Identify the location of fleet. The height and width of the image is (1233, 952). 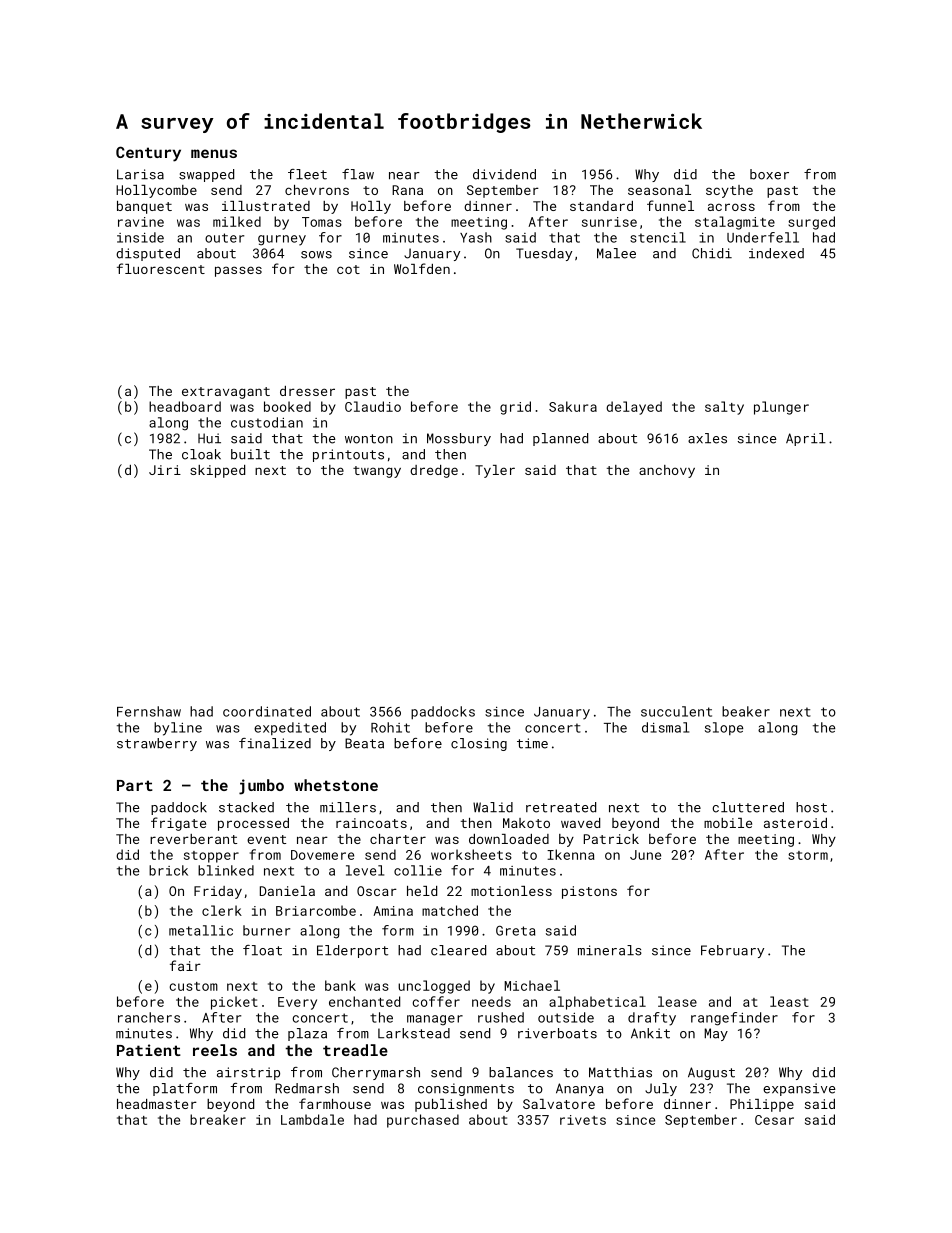
(307, 174).
